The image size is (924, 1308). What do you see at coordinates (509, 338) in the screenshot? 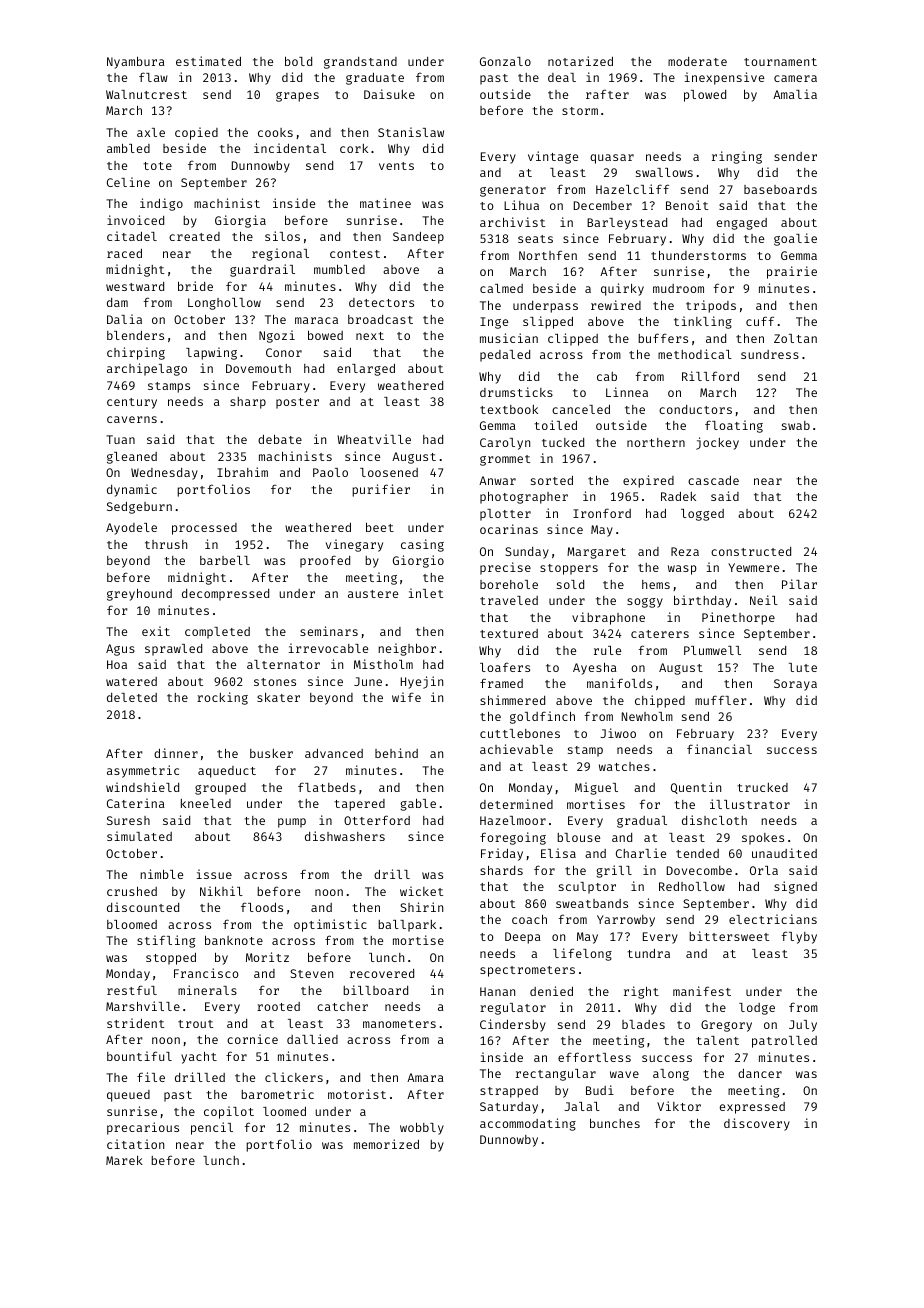
I see `musician` at bounding box center [509, 338].
